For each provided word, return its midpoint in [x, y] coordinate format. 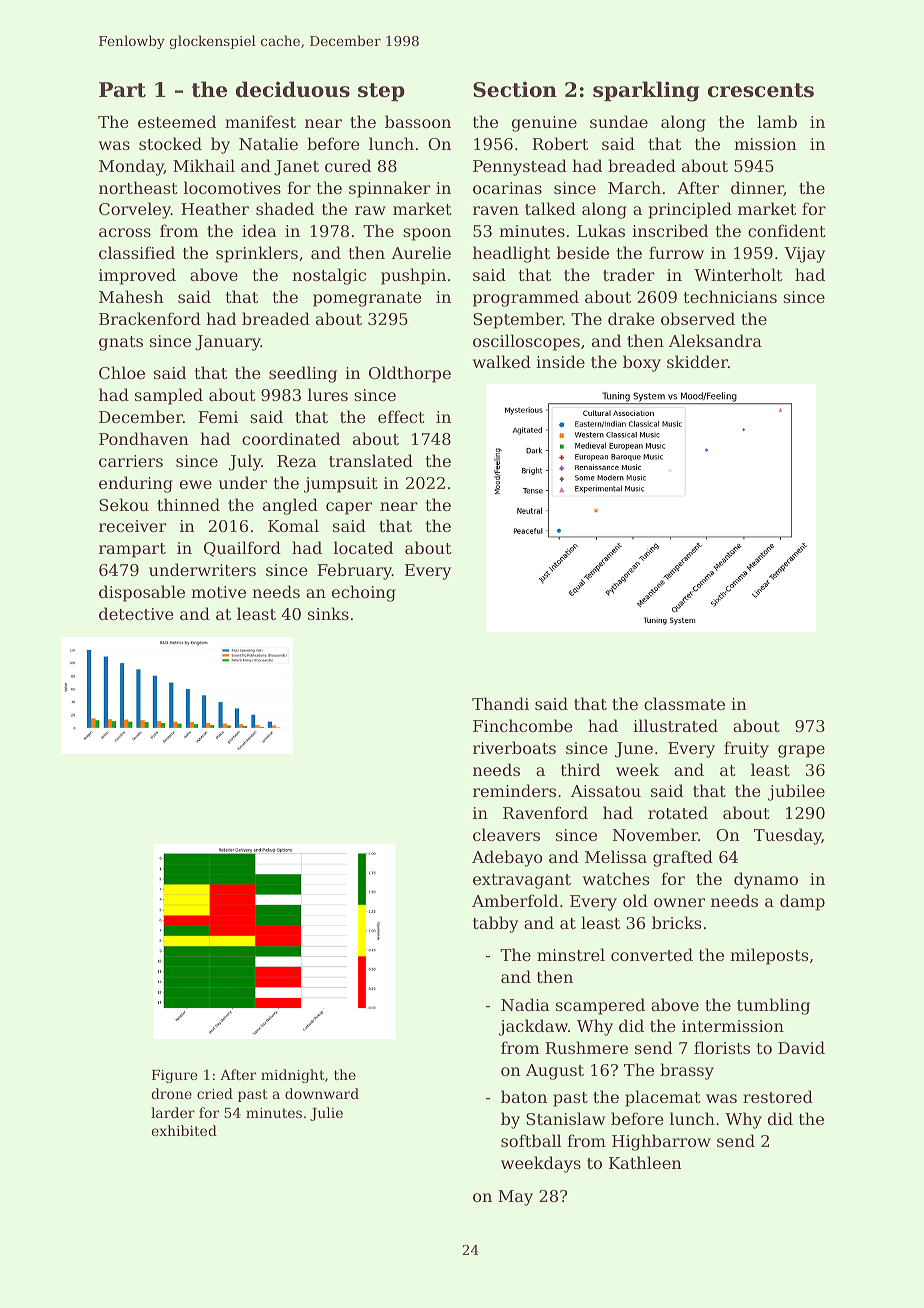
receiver [133, 526]
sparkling [646, 91]
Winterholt [738, 274]
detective [136, 613]
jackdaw [533, 1027]
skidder [697, 361]
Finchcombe [523, 725]
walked [502, 361]
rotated [678, 812]
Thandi [500, 703]
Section [515, 89]
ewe [196, 484]
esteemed [177, 121]
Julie [326, 1114]
